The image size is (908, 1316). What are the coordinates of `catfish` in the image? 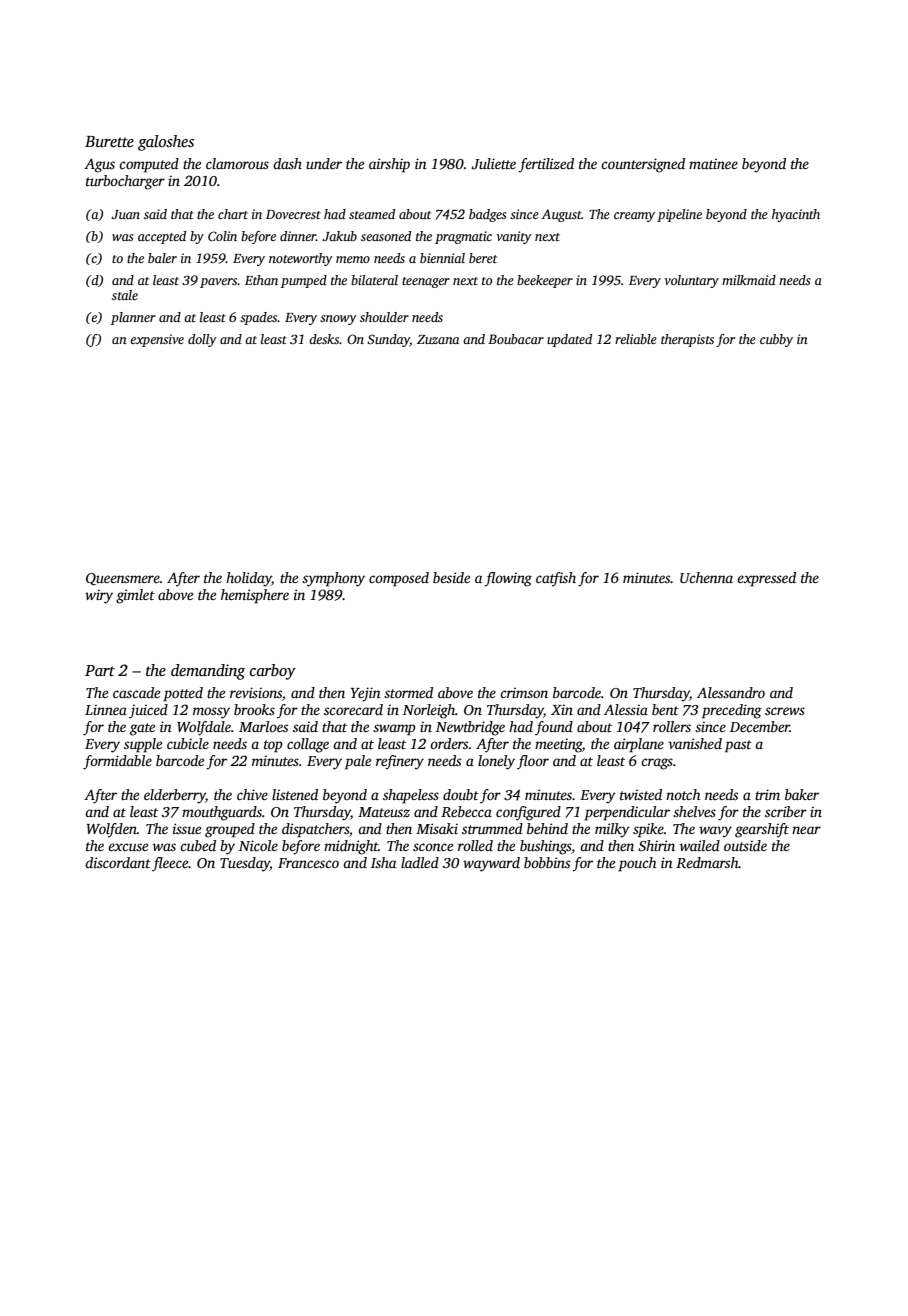 It's located at (556, 579).
